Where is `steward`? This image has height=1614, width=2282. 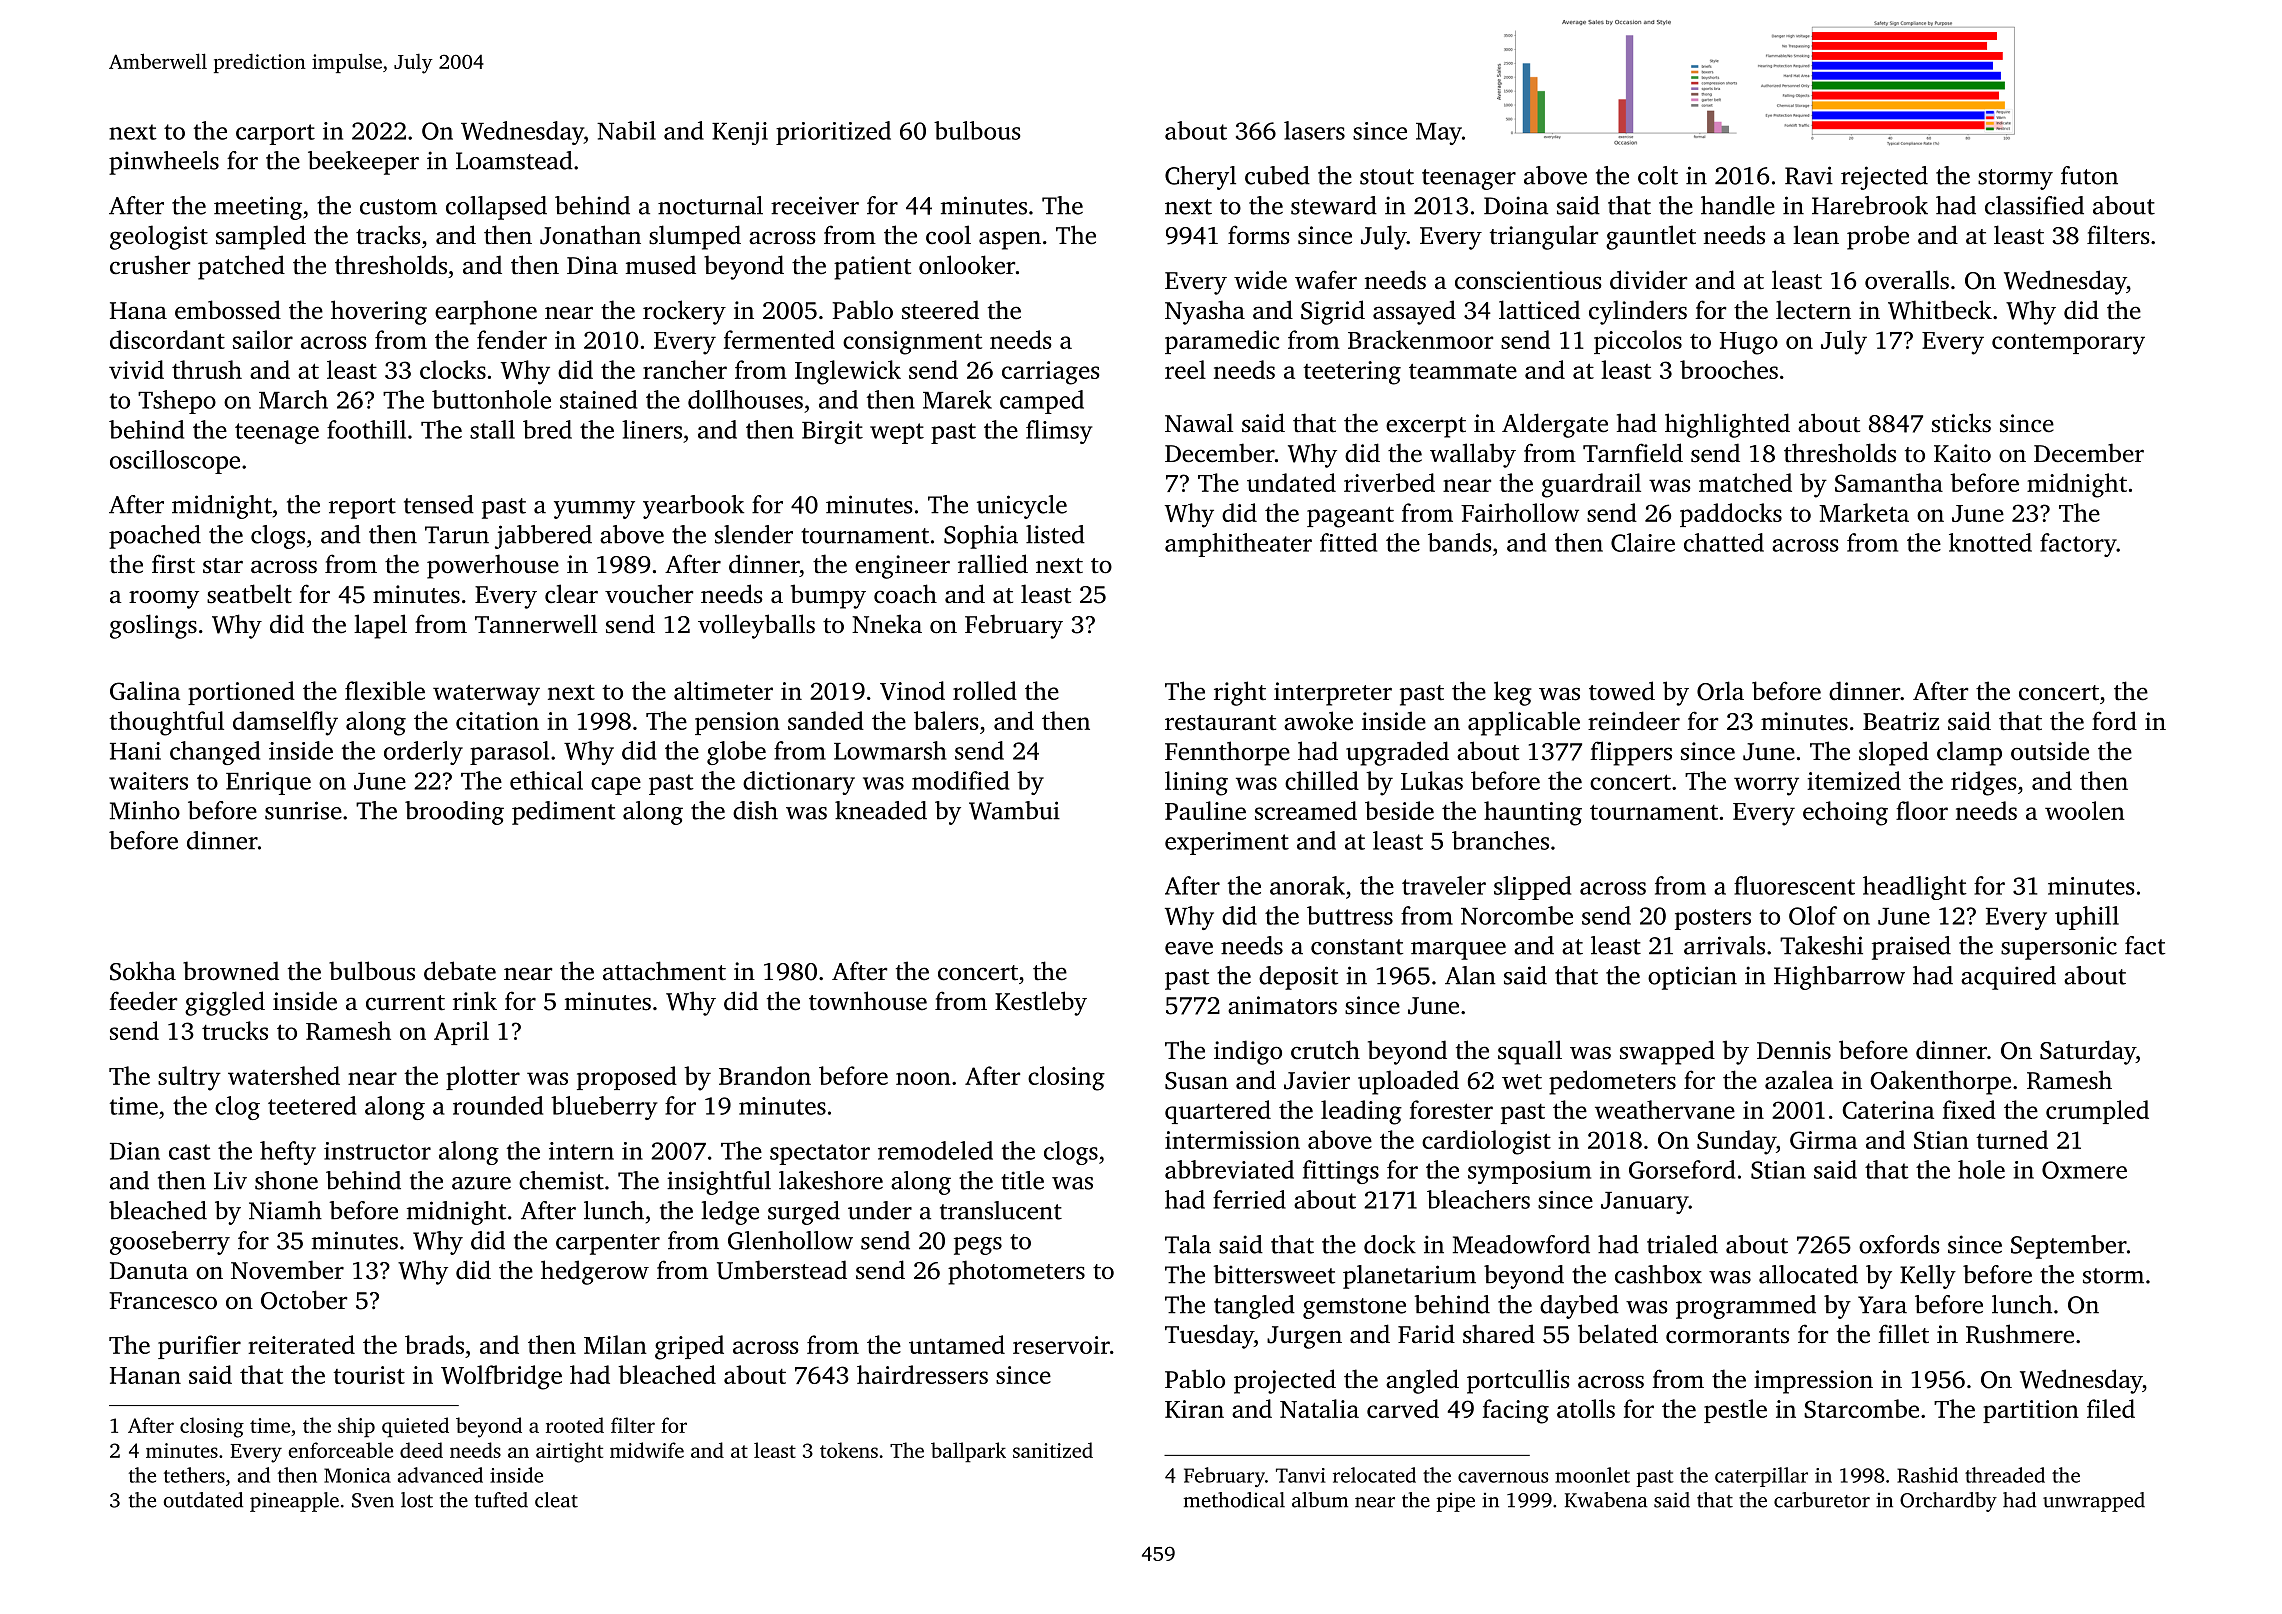
steward is located at coordinates (1334, 205).
